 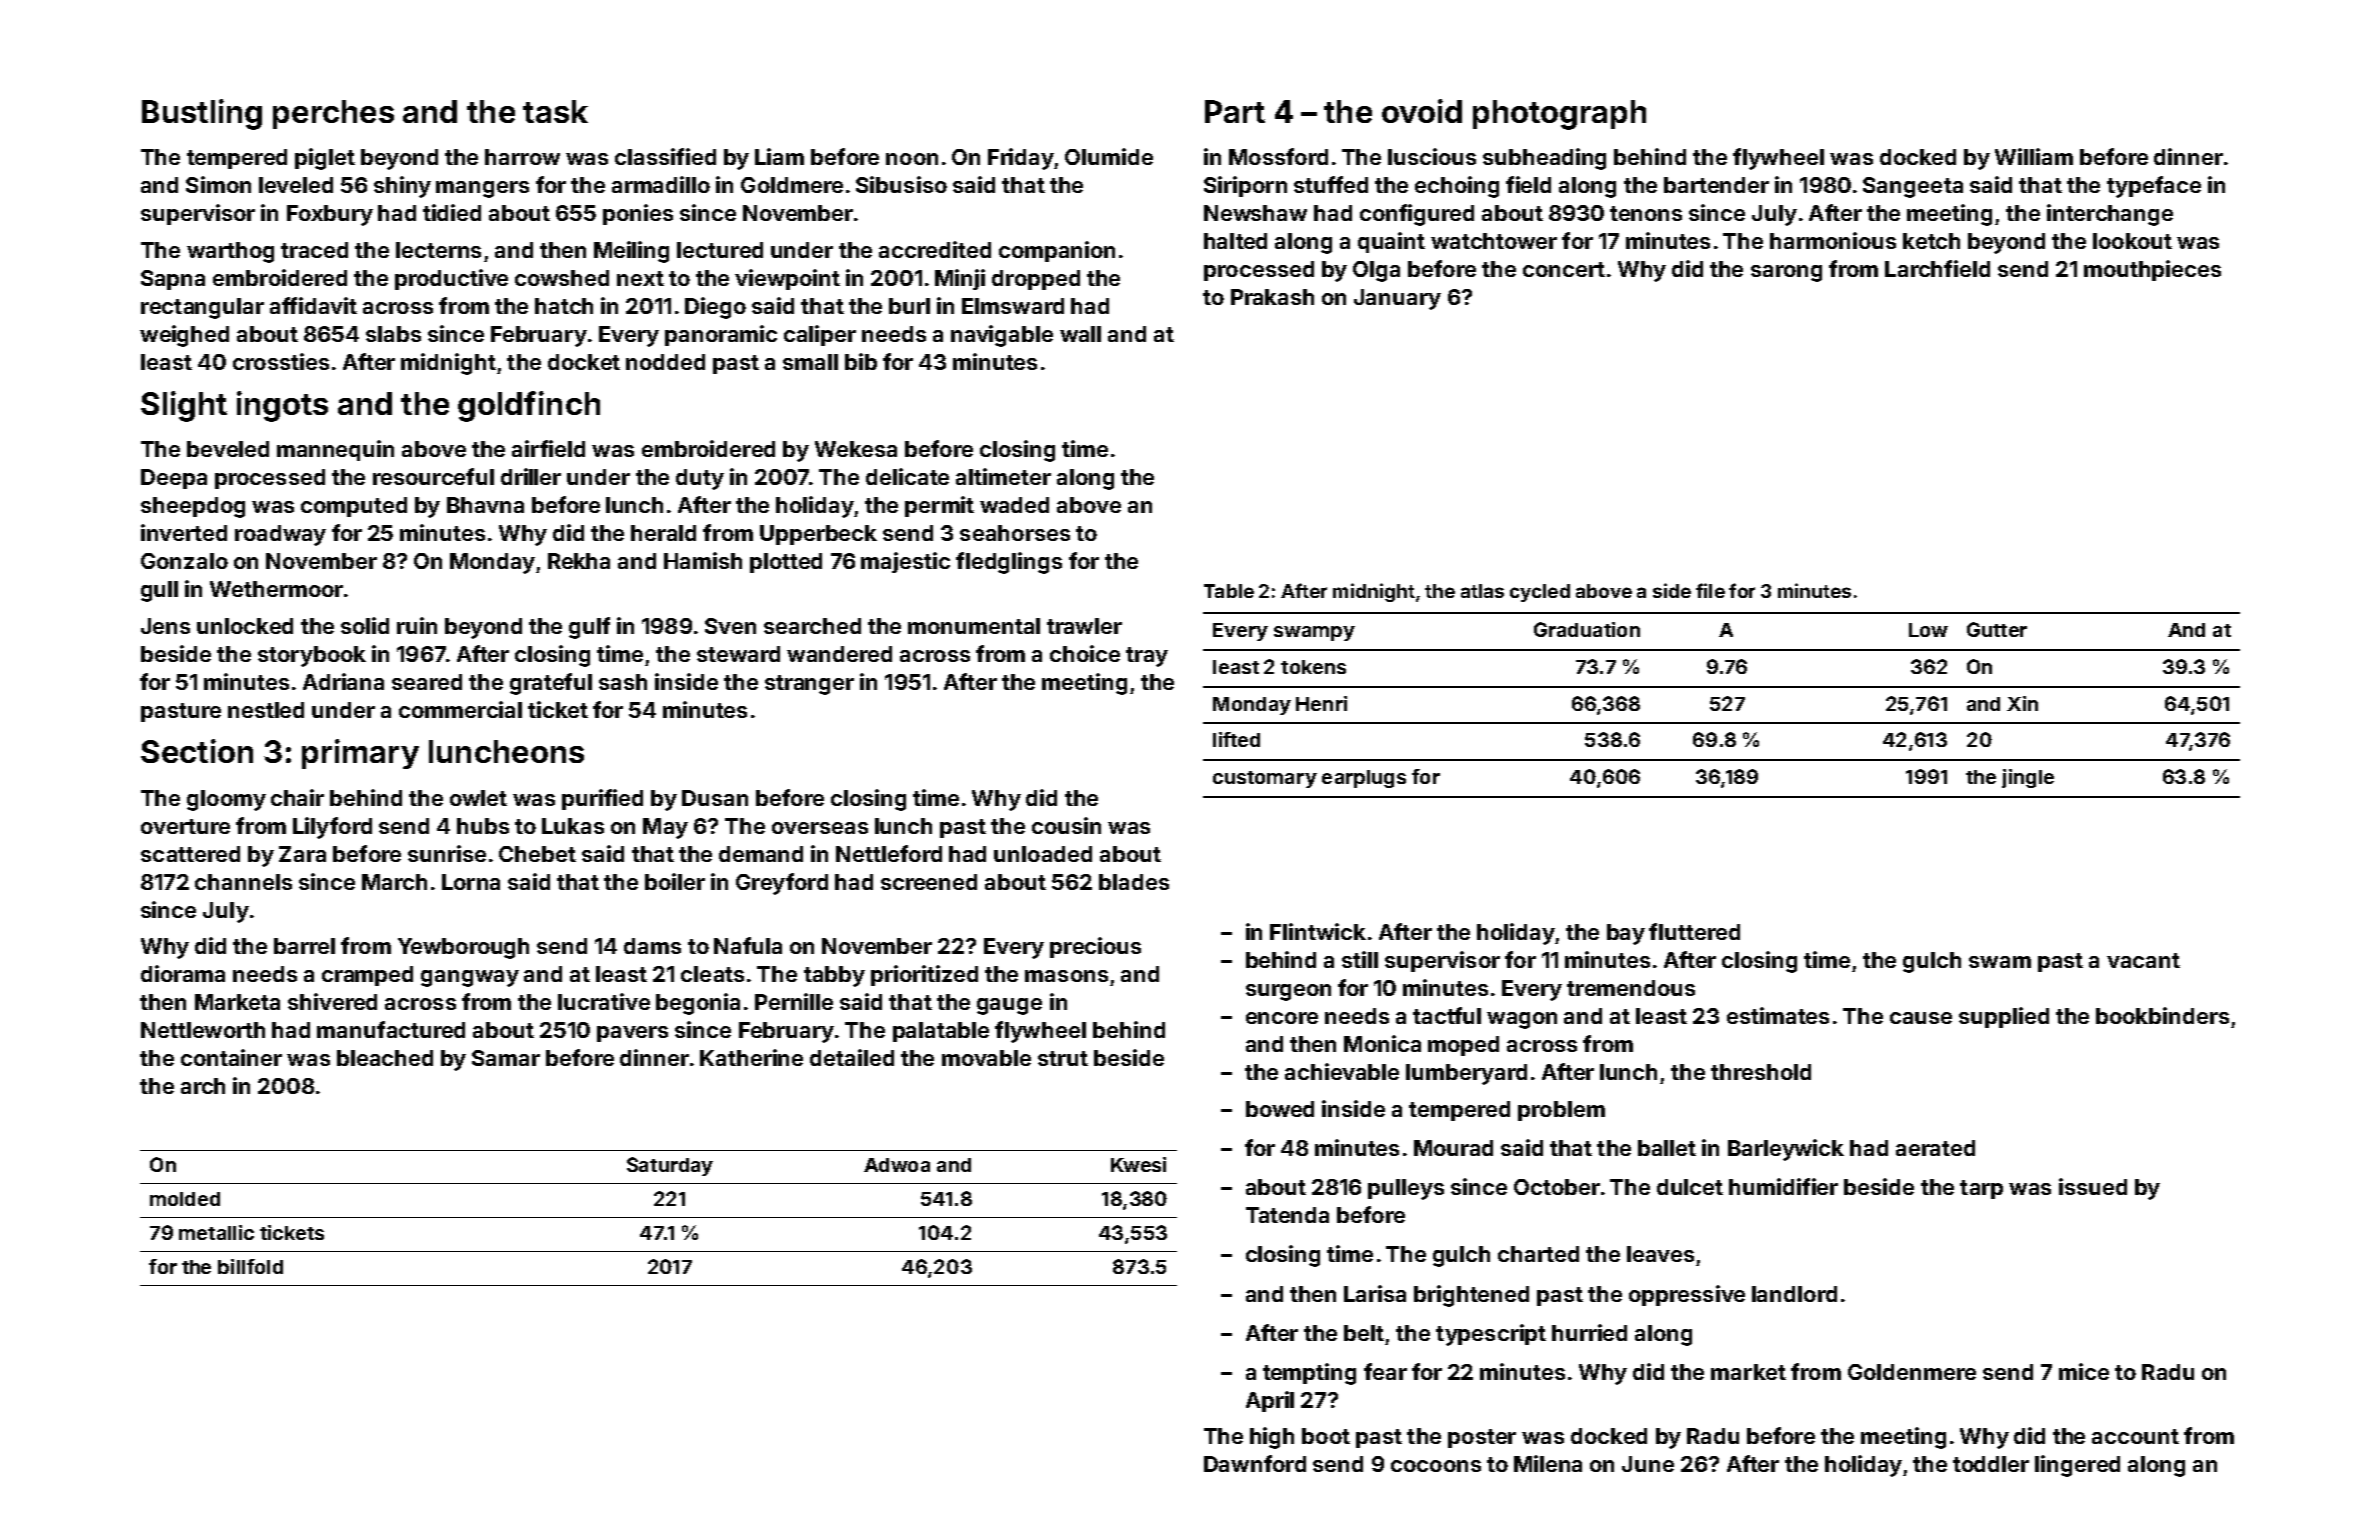 What do you see at coordinates (912, 159) in the page?
I see `noon` at bounding box center [912, 159].
